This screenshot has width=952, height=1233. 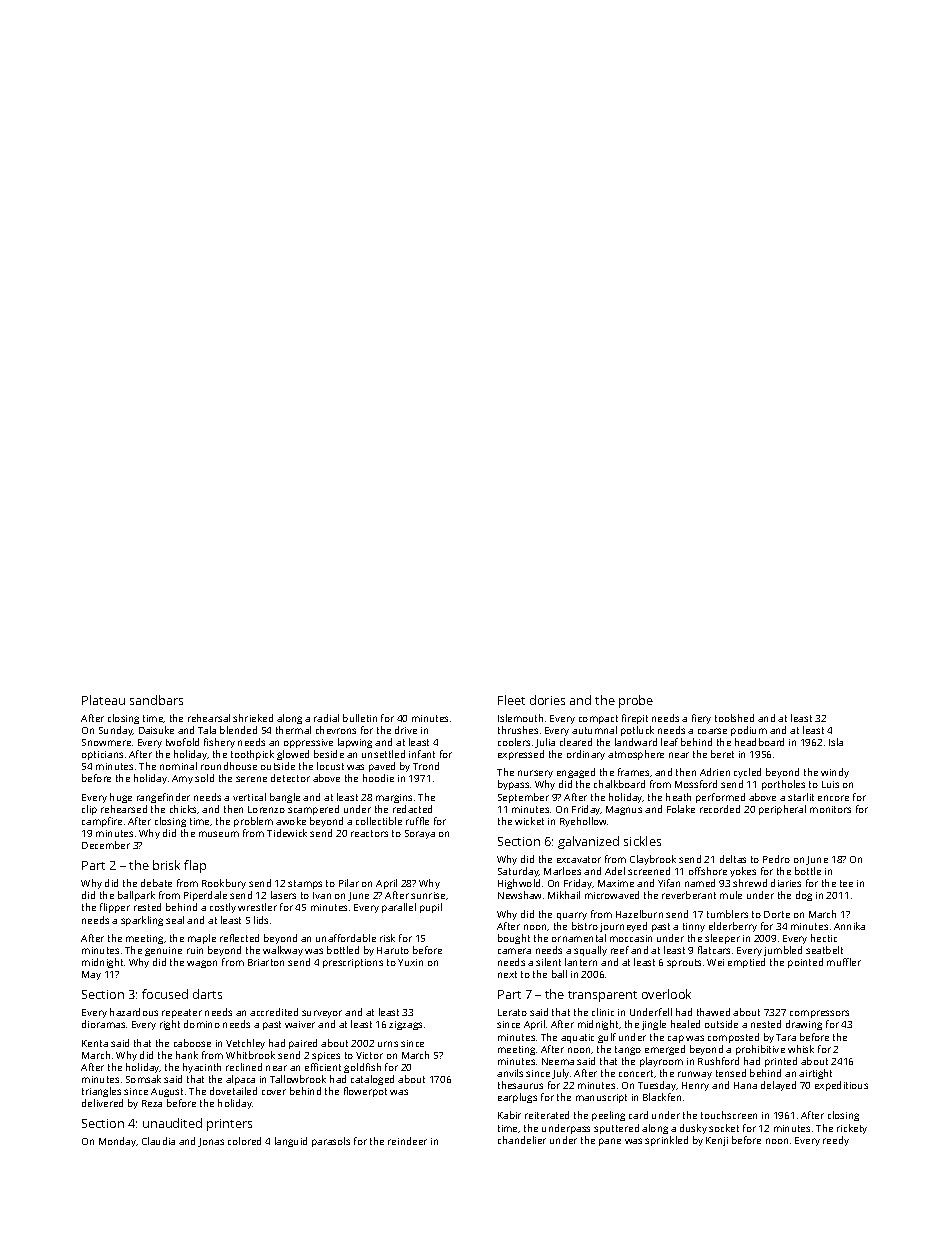 What do you see at coordinates (819, 1014) in the screenshot?
I see `compressors` at bounding box center [819, 1014].
